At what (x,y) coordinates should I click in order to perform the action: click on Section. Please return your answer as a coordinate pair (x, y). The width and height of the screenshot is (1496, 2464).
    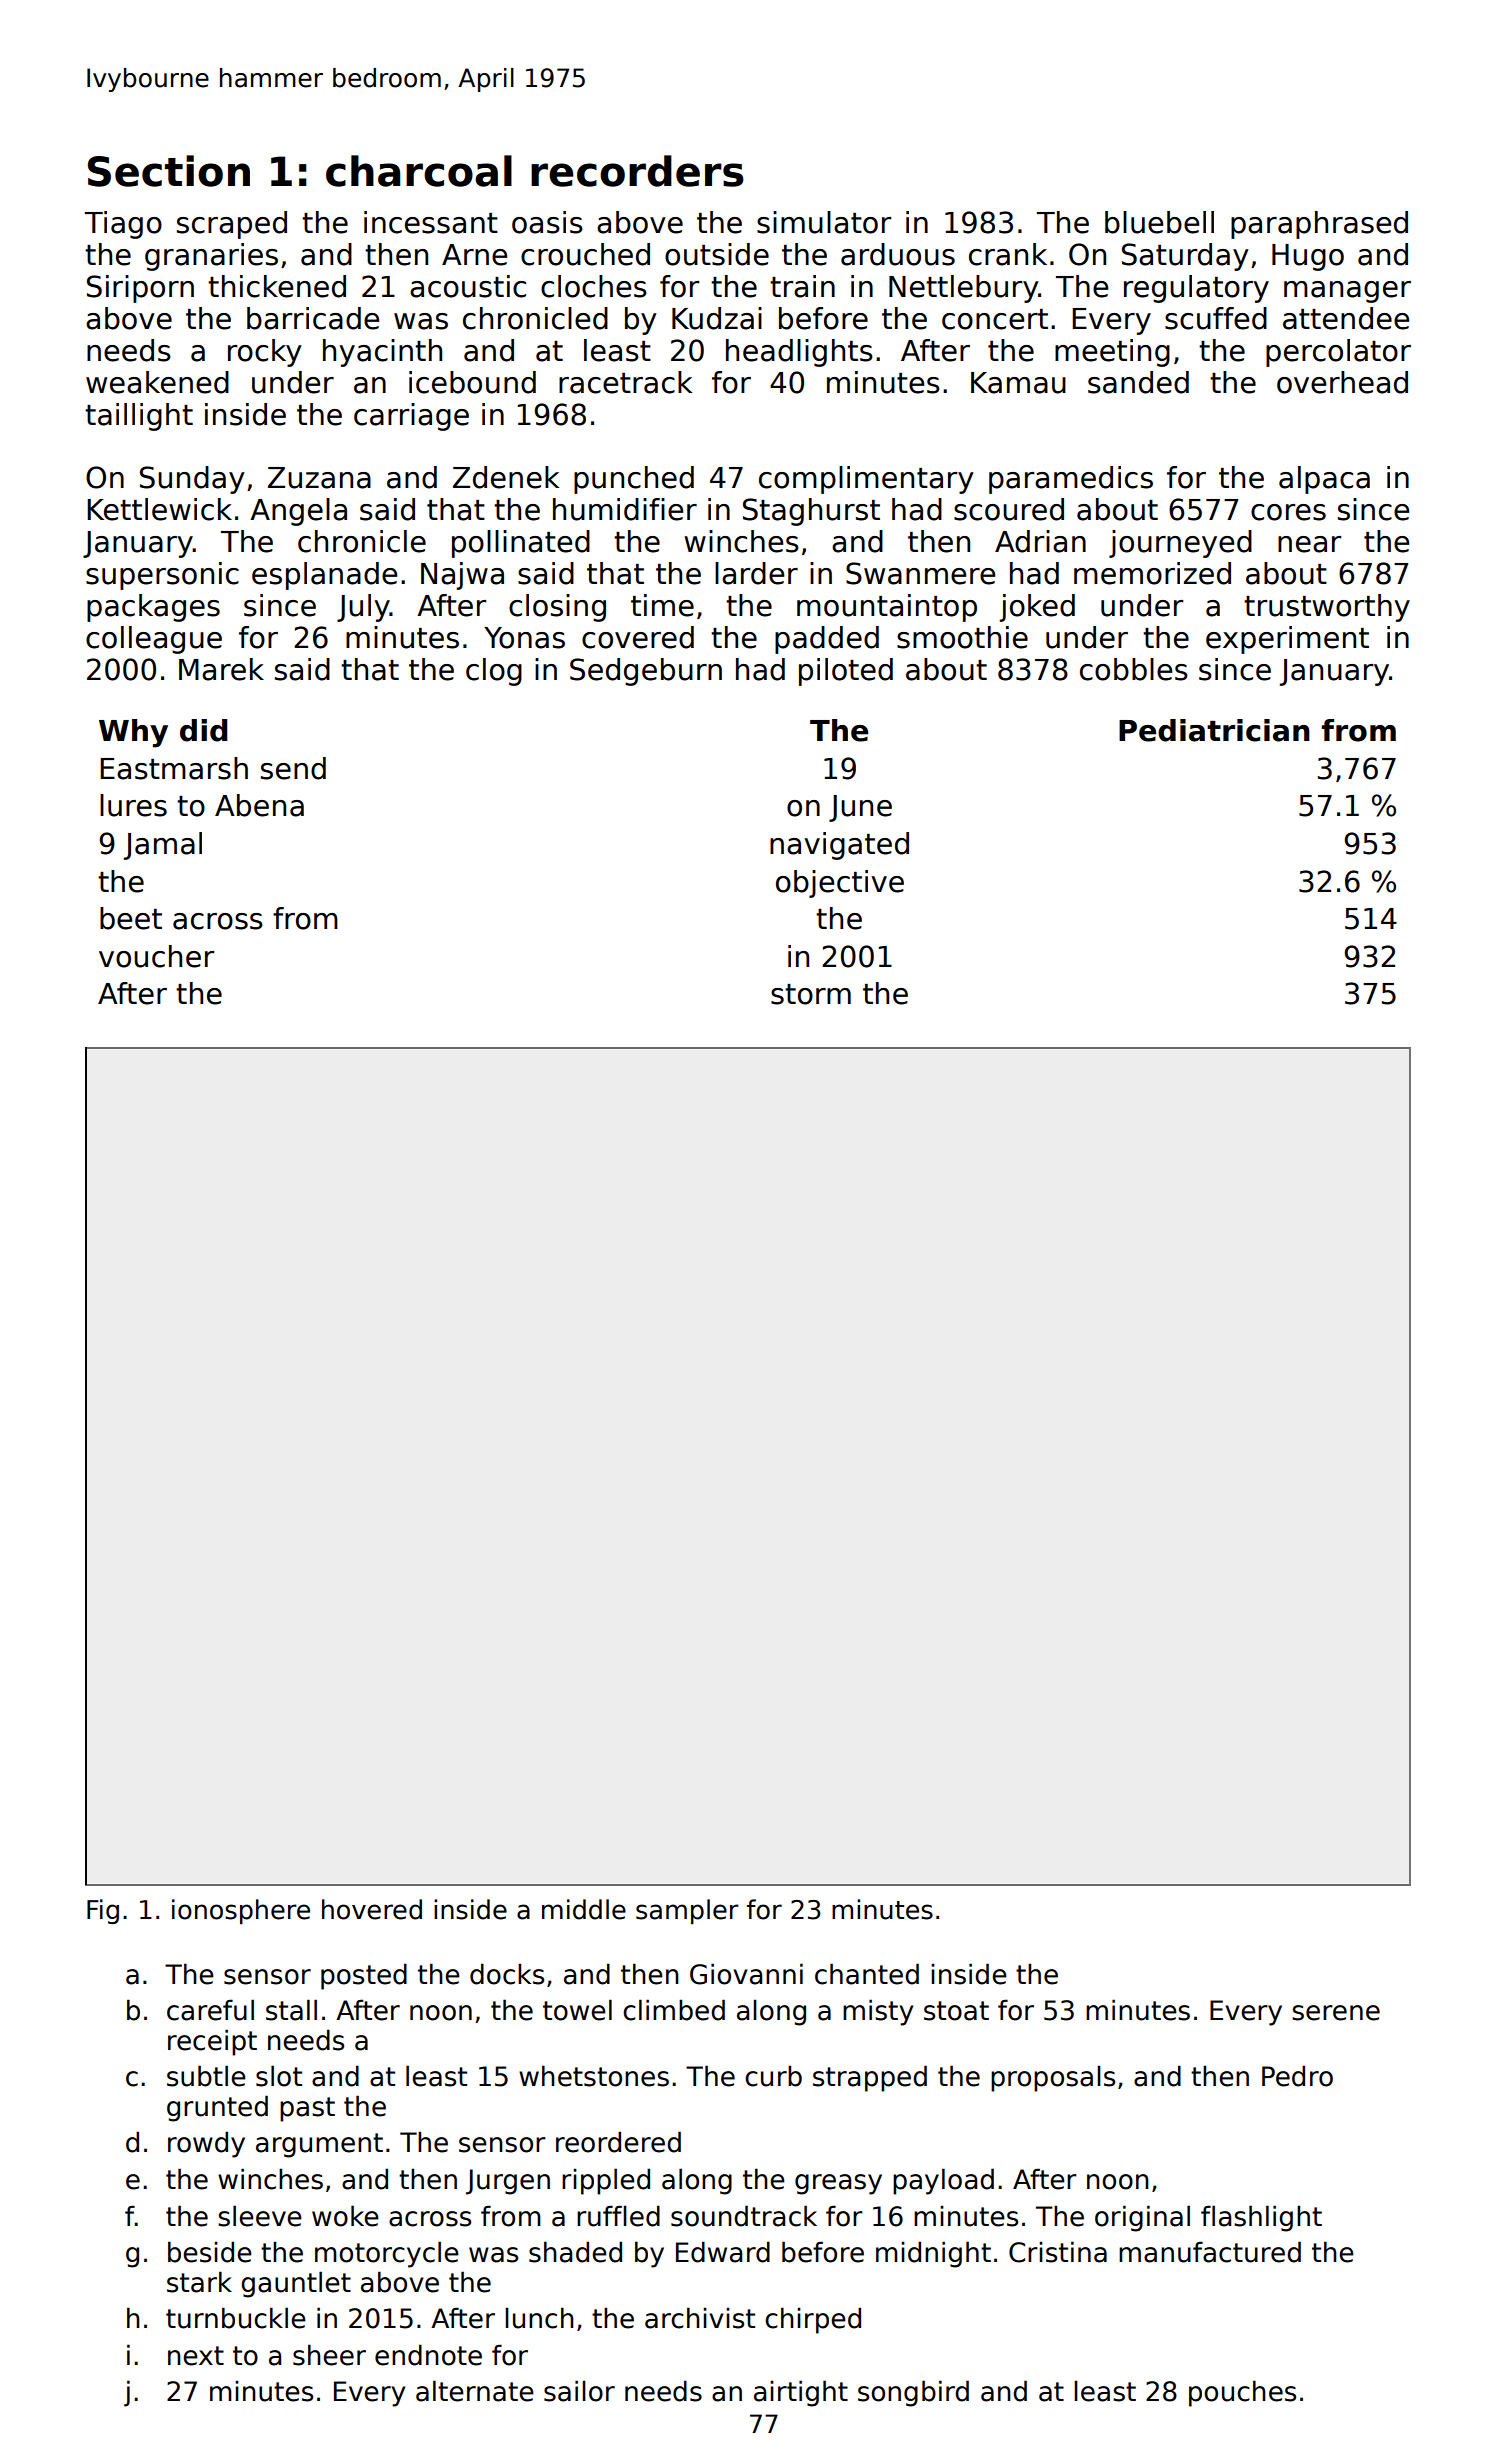
    Looking at the image, I should click on (169, 171).
